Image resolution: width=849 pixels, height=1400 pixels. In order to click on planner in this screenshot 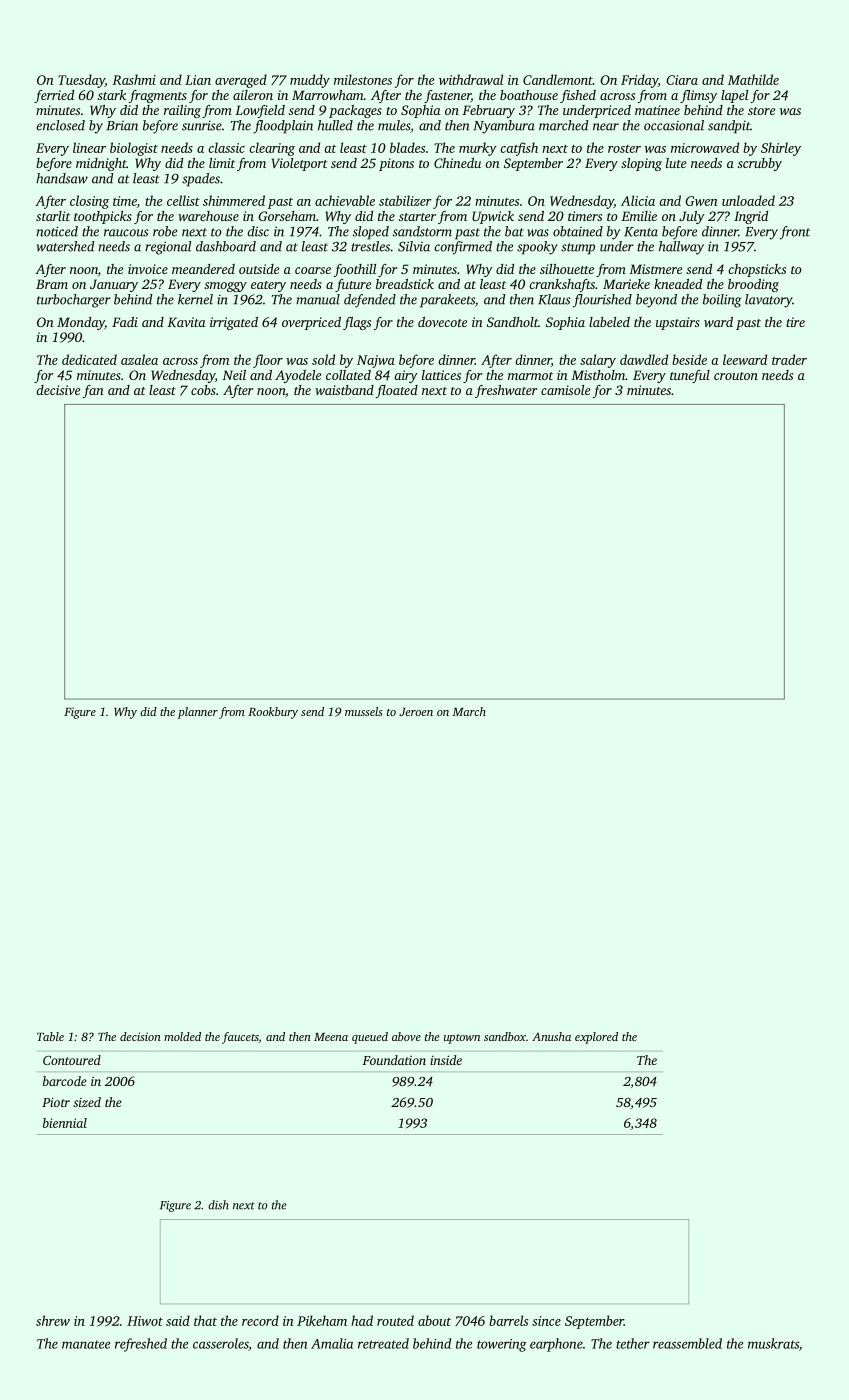, I will do `click(198, 713)`.
